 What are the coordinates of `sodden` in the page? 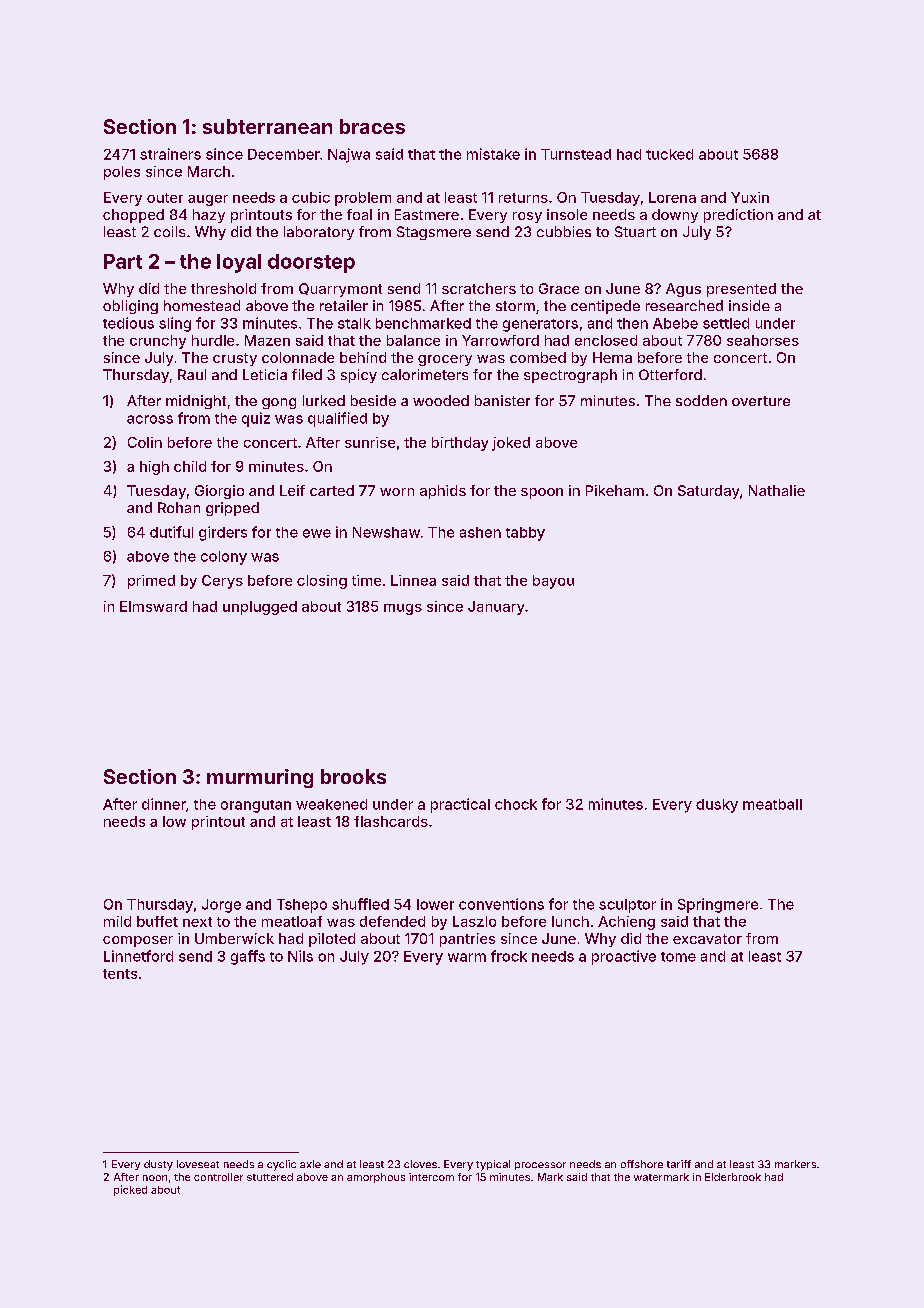 It's located at (701, 400).
